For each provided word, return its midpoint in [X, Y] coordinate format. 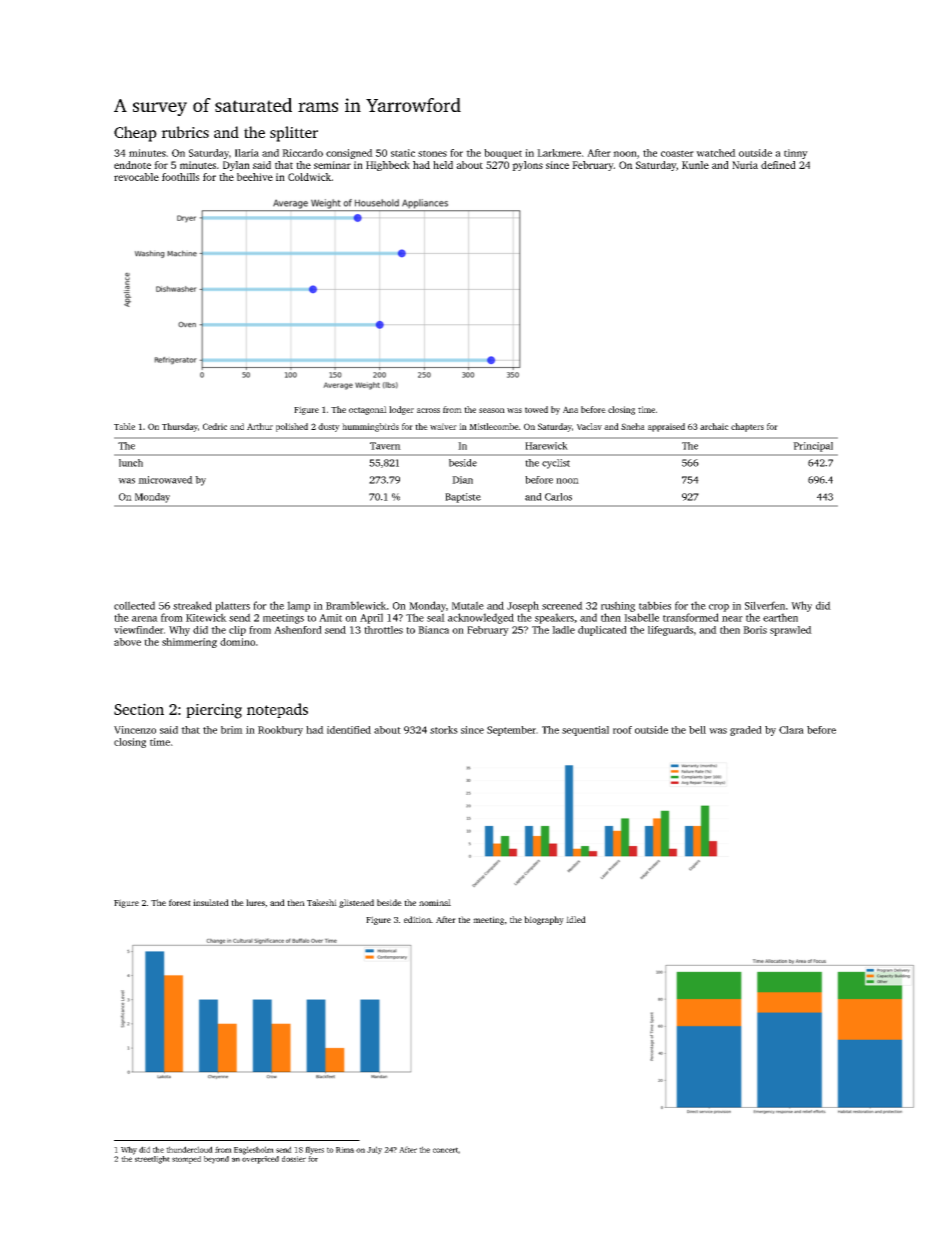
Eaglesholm [254, 1150]
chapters [747, 427]
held [443, 165]
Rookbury [280, 731]
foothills [181, 177]
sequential [585, 731]
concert [445, 1150]
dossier [294, 1159]
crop [719, 608]
